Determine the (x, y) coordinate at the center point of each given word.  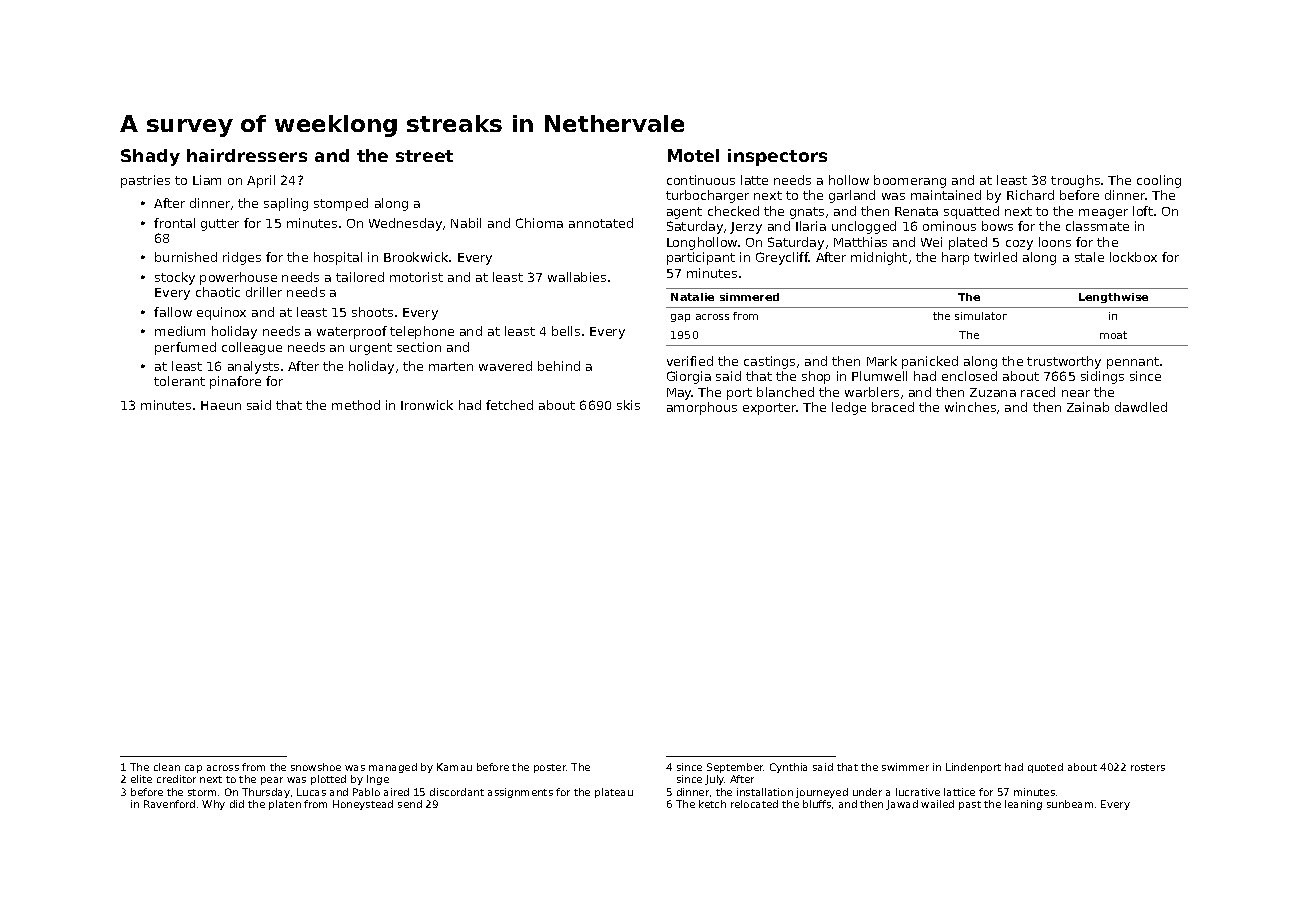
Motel (693, 155)
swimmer (905, 767)
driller (264, 292)
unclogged (864, 227)
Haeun (221, 405)
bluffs (817, 804)
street (424, 156)
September (735, 768)
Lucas (311, 792)
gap (680, 318)
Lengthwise (1113, 298)
